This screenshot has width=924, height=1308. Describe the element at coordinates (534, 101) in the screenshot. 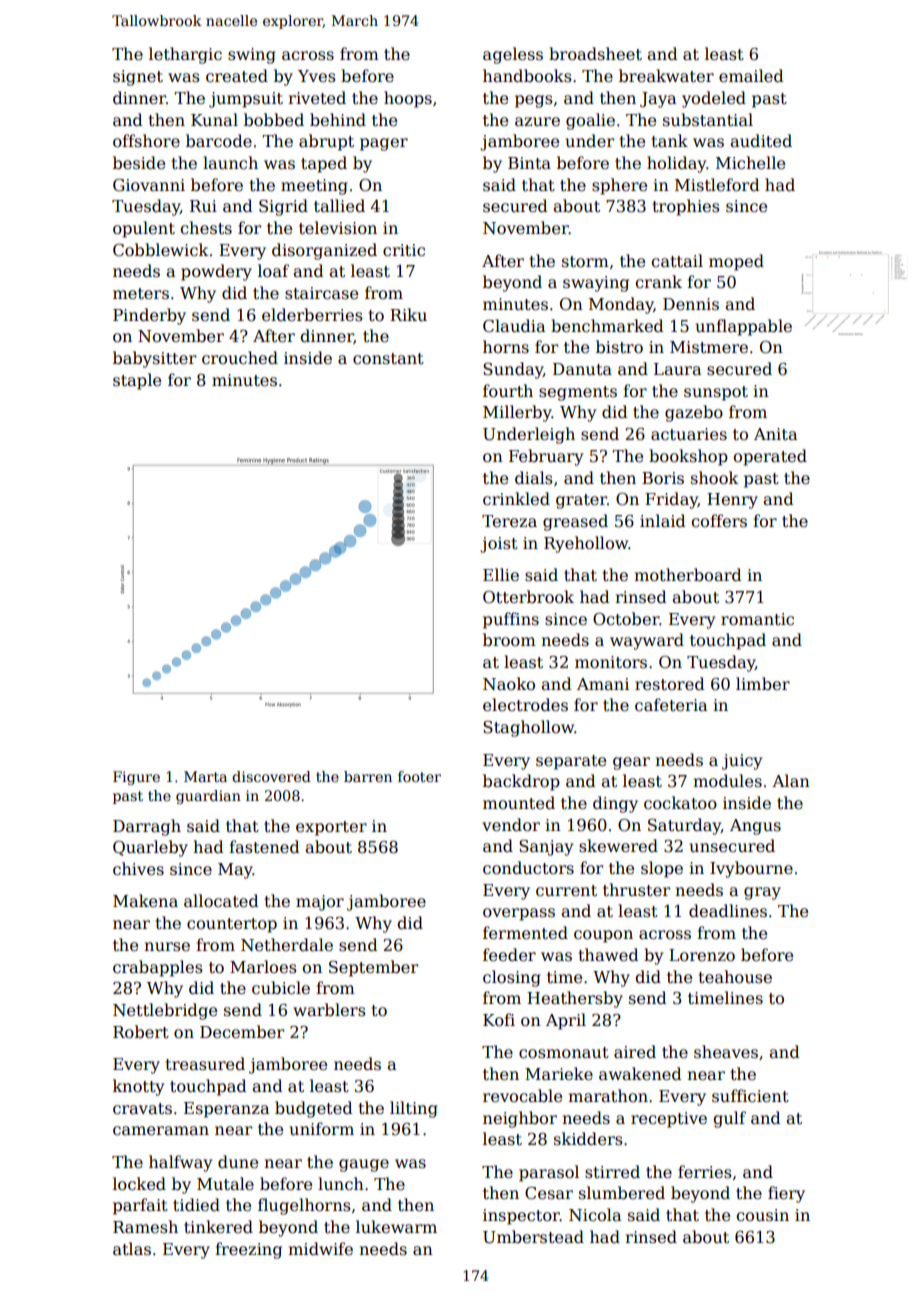

I see `pegs` at that location.
